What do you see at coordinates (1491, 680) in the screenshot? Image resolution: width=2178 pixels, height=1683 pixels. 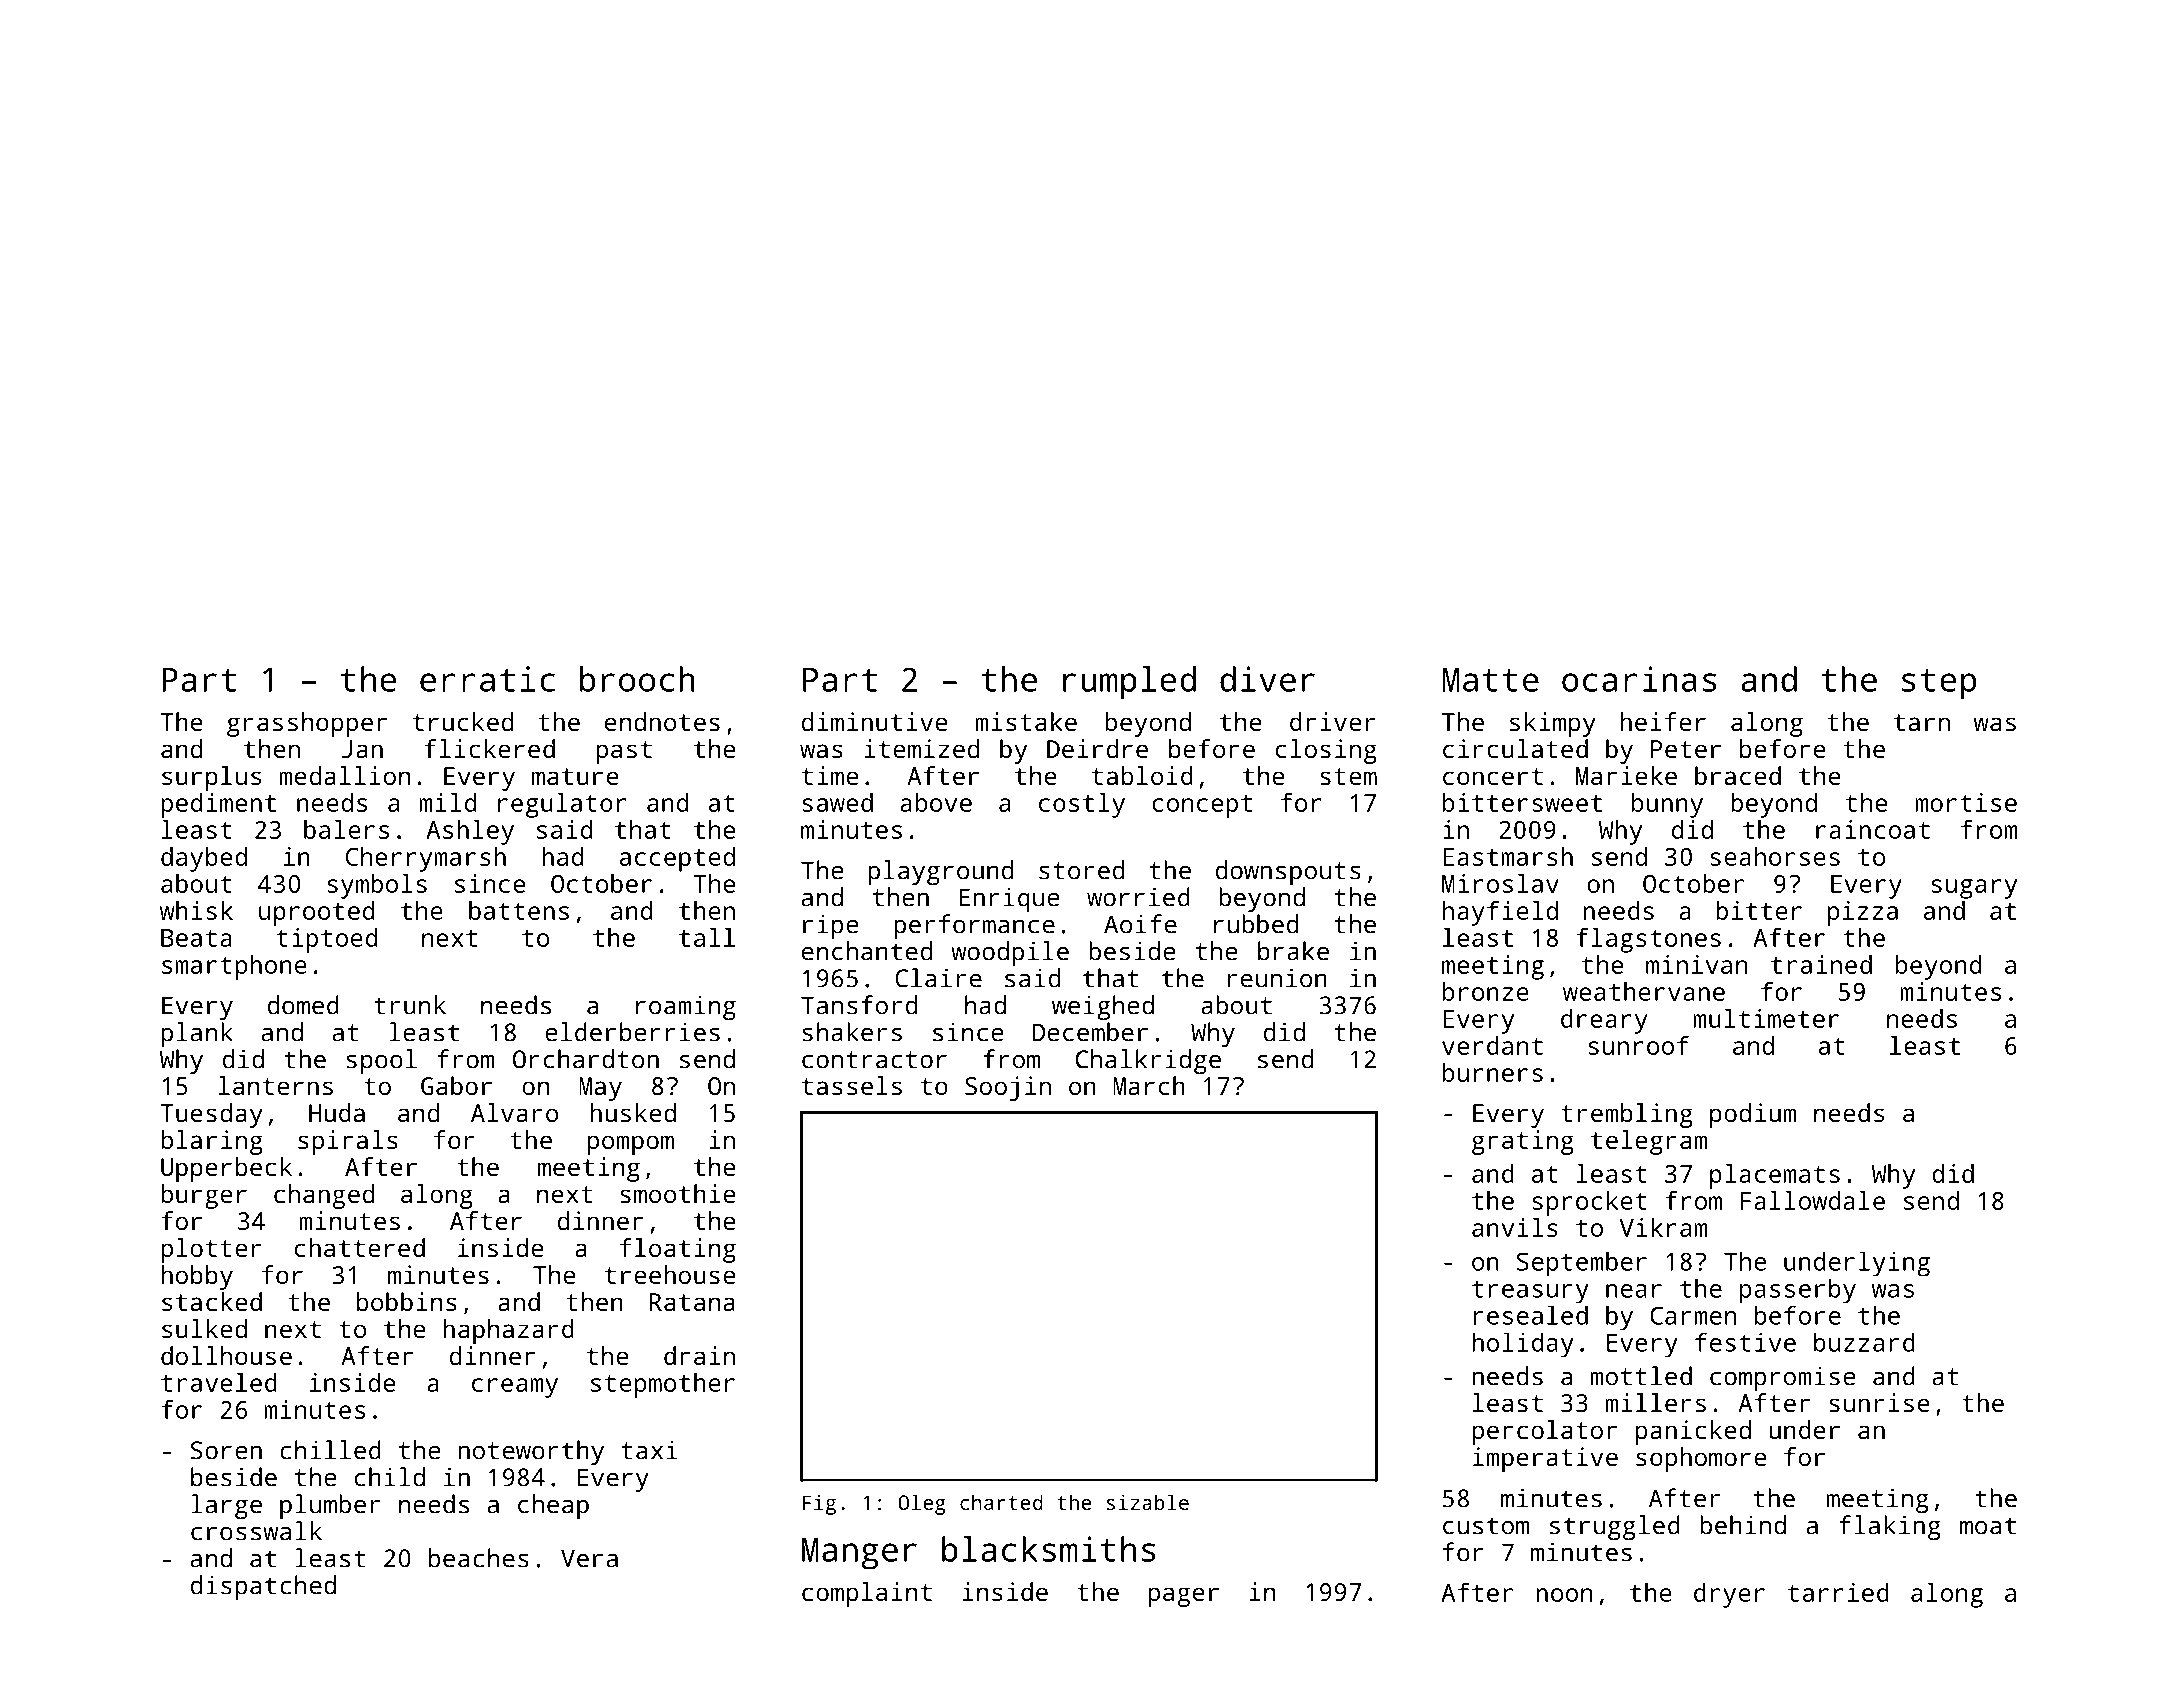 I see `Matte` at bounding box center [1491, 680].
